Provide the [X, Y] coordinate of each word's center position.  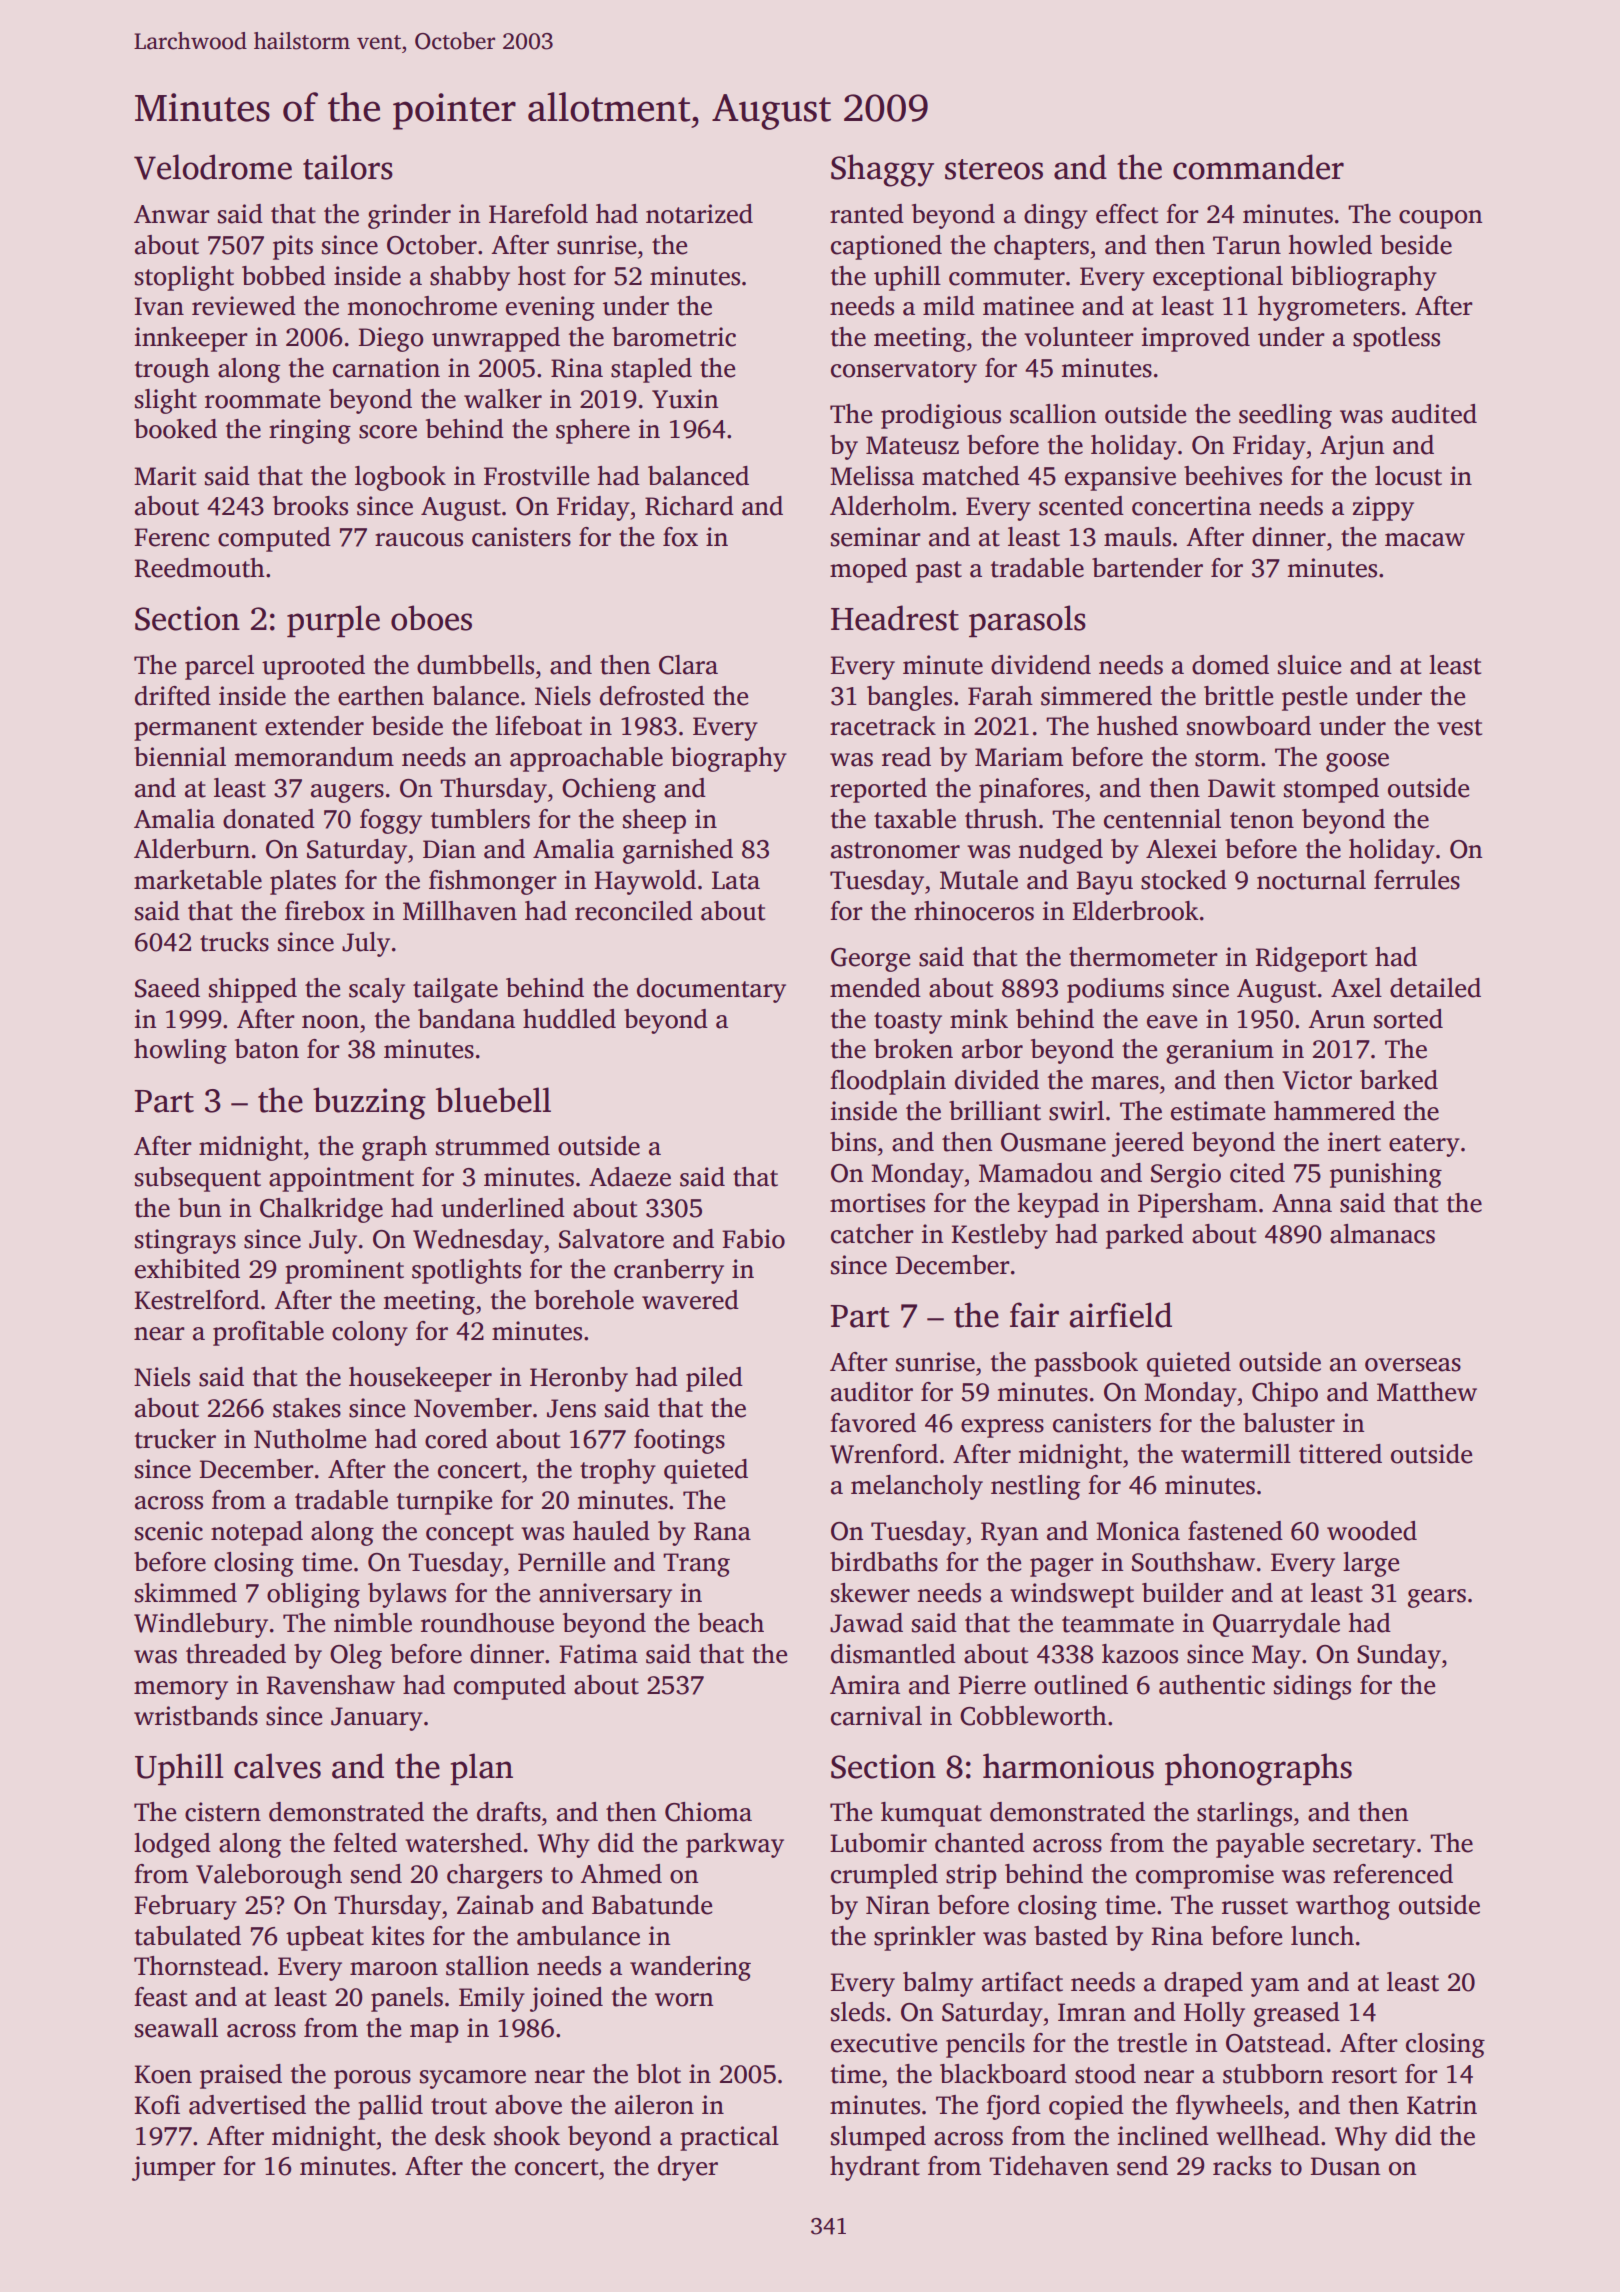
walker [503, 399]
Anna [1302, 1203]
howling [180, 1051]
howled [1330, 245]
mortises [877, 1203]
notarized [699, 214]
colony [370, 1333]
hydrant [875, 2168]
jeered [1148, 1144]
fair [1034, 1315]
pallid [390, 2107]
